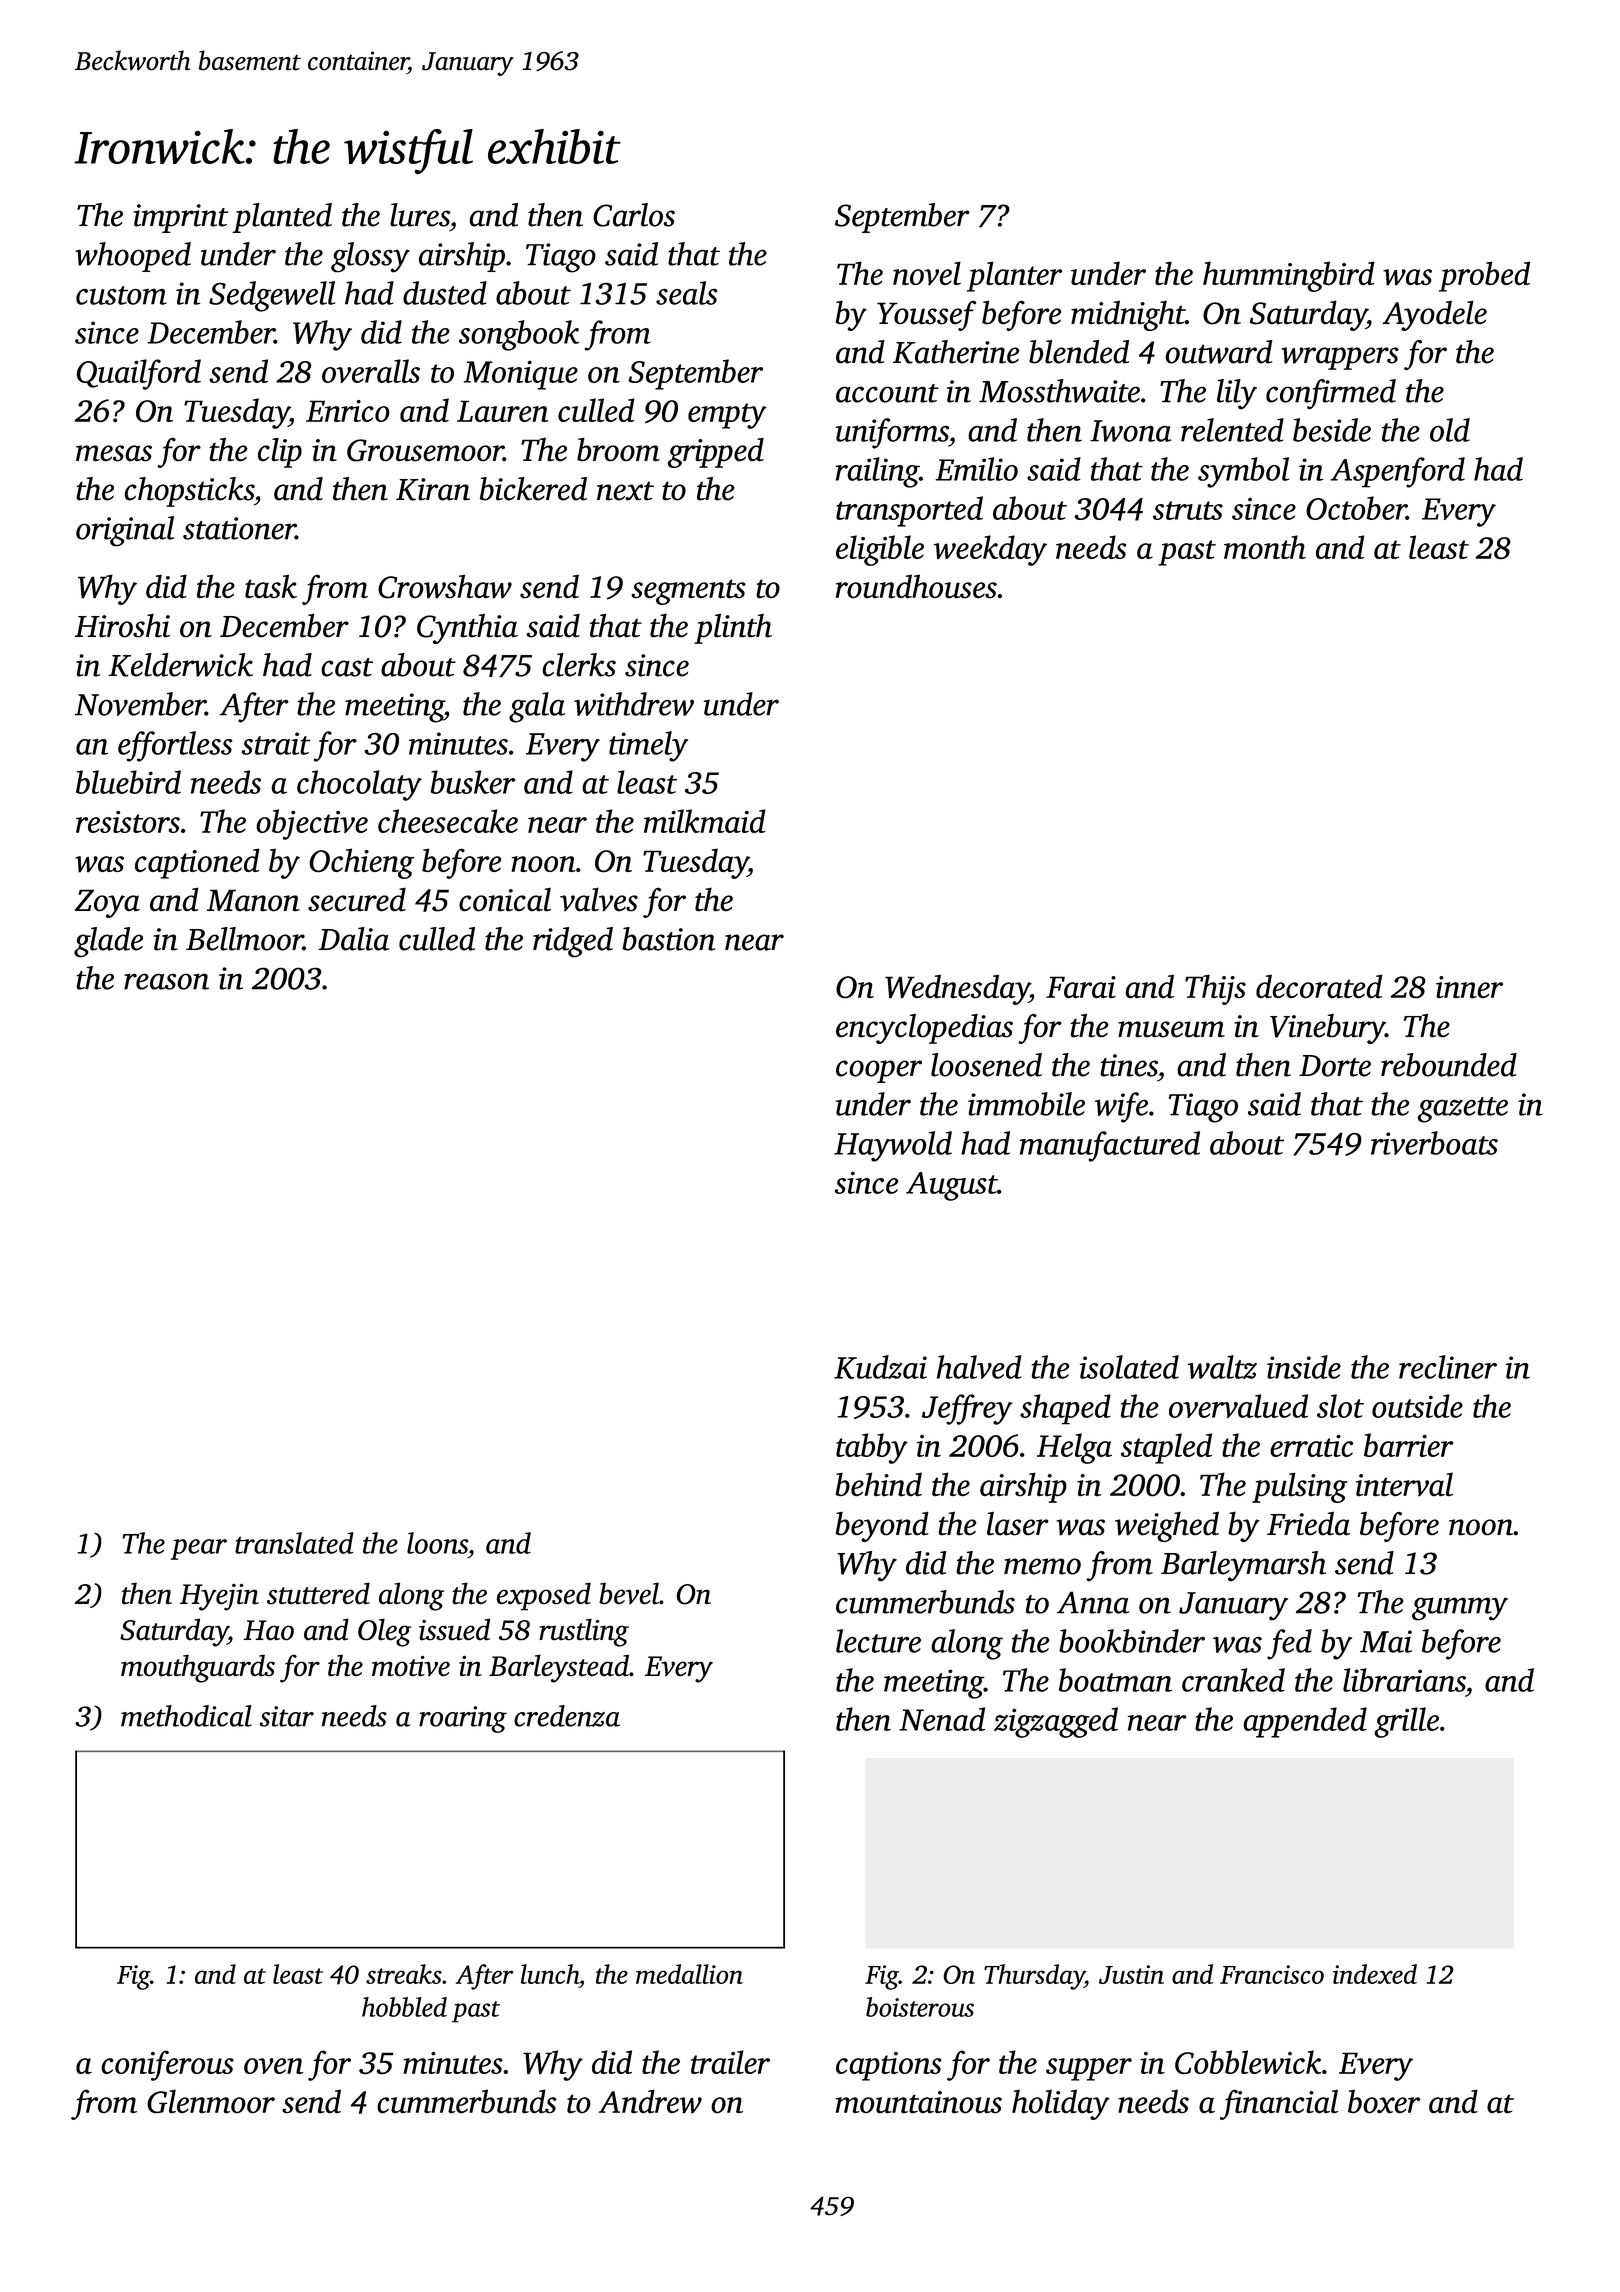  Describe the element at coordinates (1434, 315) in the page. I see `Ayodele` at that location.
